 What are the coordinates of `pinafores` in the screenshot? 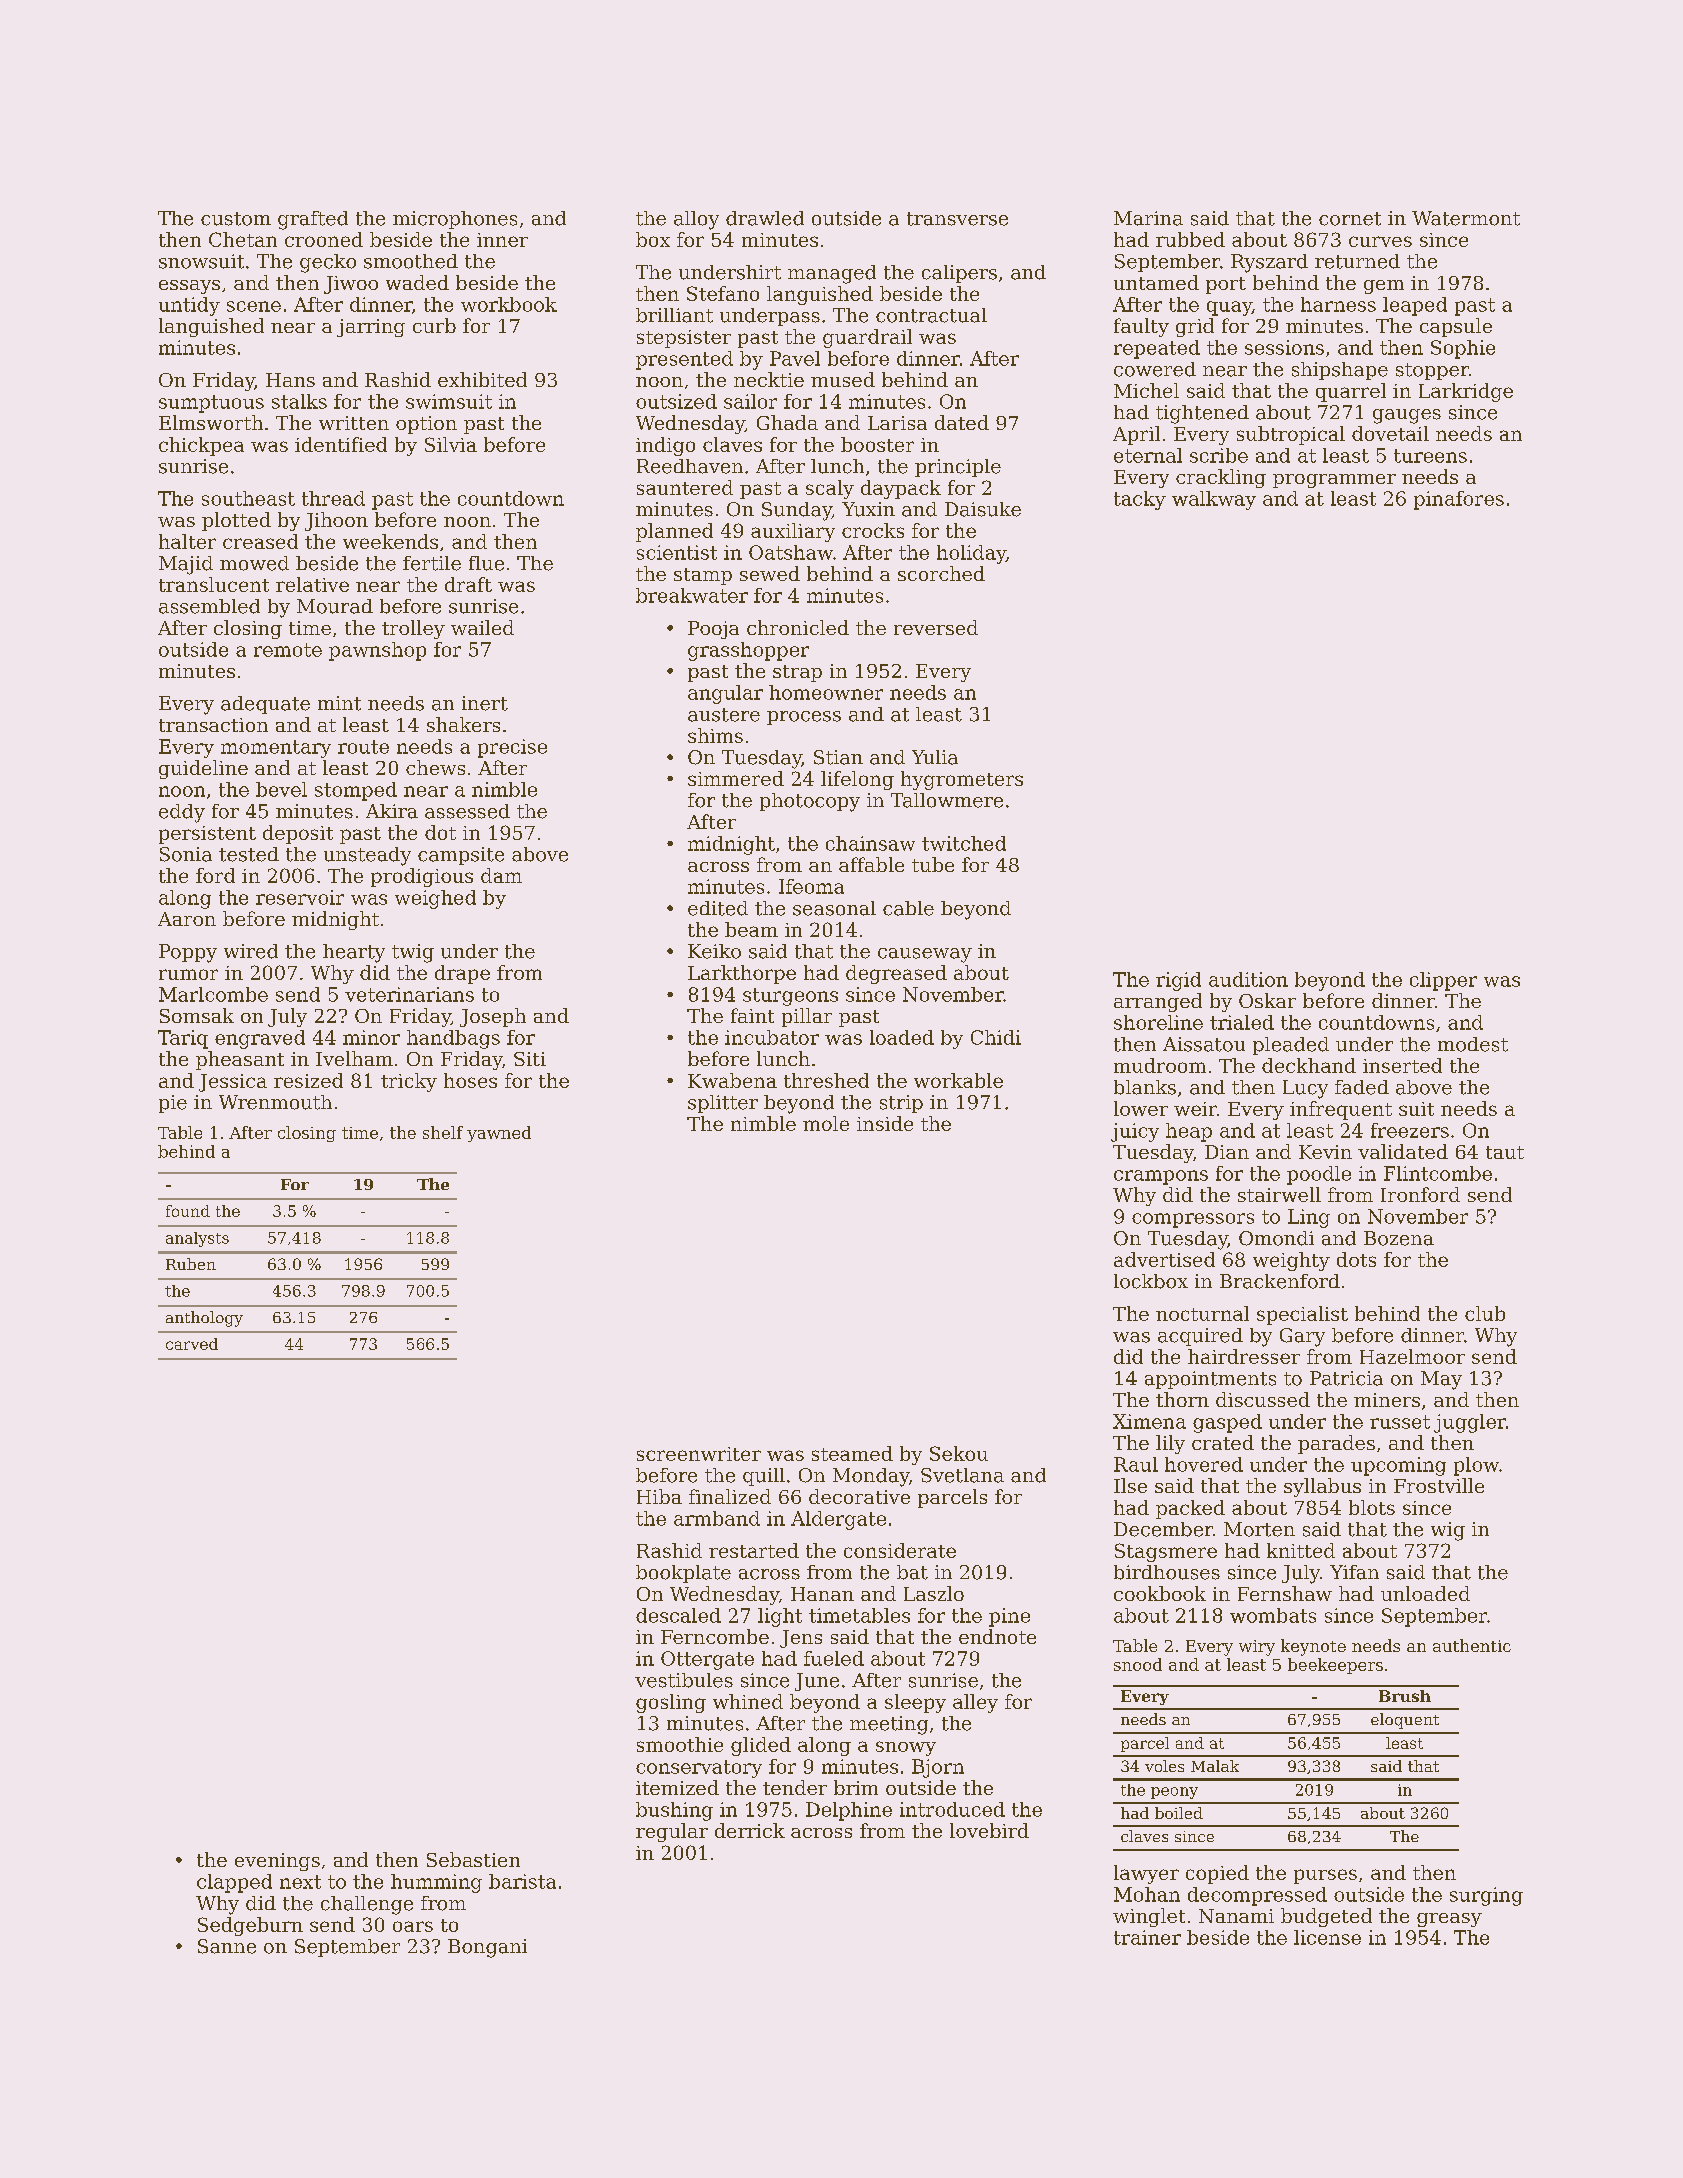 It's located at (1459, 500).
